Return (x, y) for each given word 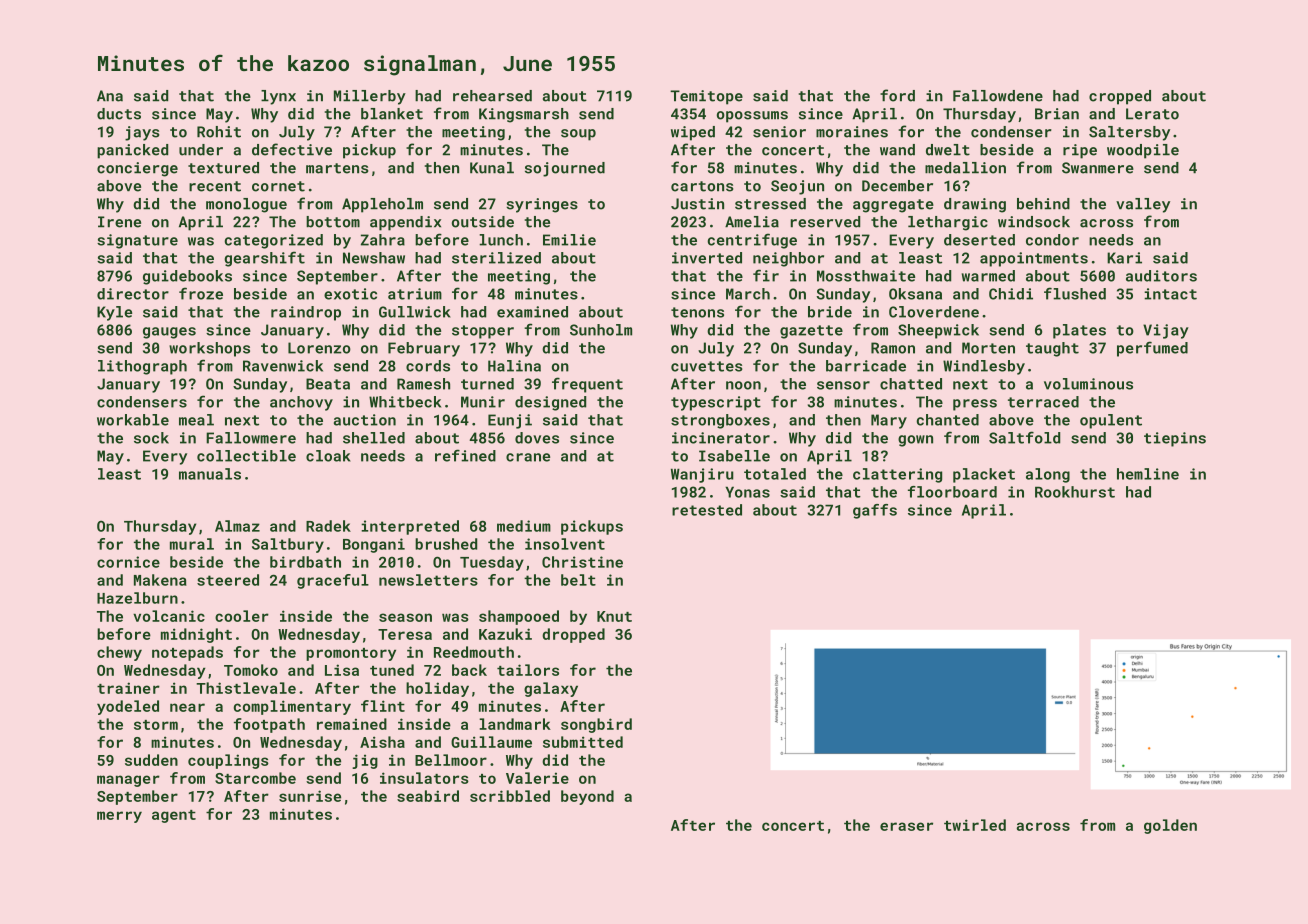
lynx (278, 97)
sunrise (310, 796)
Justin (697, 204)
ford (897, 95)
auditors (1161, 276)
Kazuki (505, 634)
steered (228, 580)
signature (137, 241)
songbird (596, 725)
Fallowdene (998, 96)
